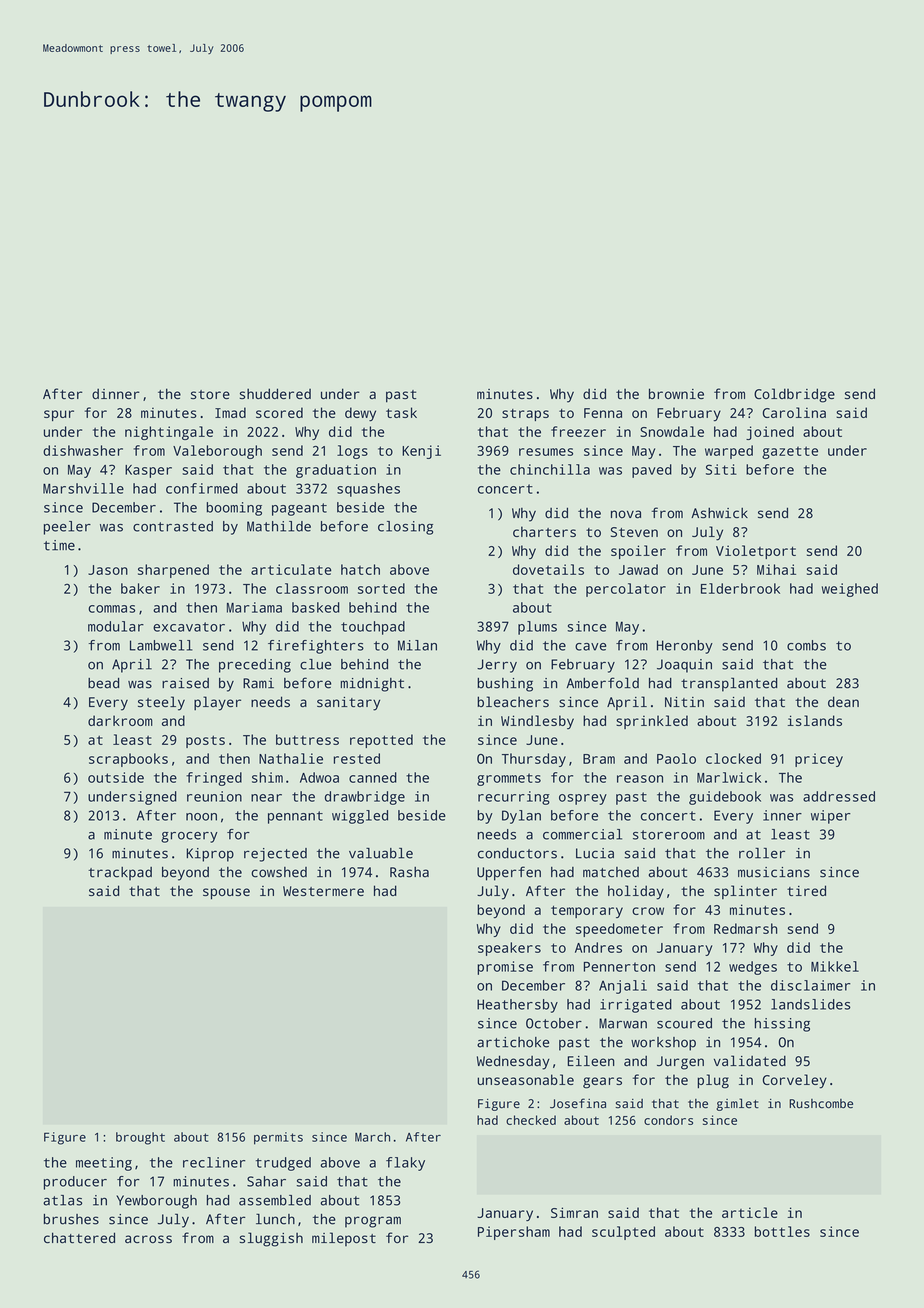  What do you see at coordinates (275, 1219) in the image?
I see `lunch` at bounding box center [275, 1219].
